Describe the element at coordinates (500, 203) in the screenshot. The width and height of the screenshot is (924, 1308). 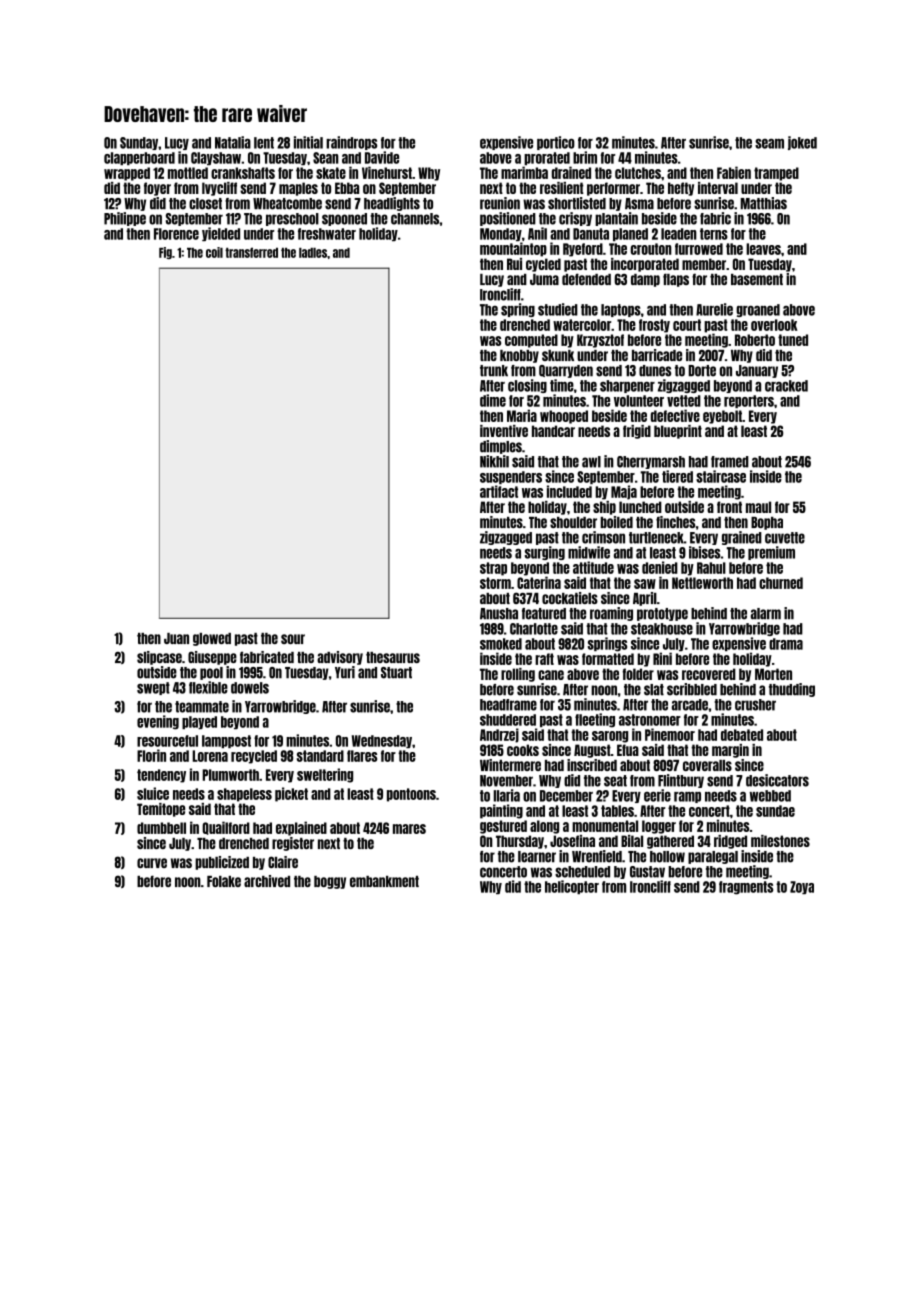
I see `reunion` at that location.
